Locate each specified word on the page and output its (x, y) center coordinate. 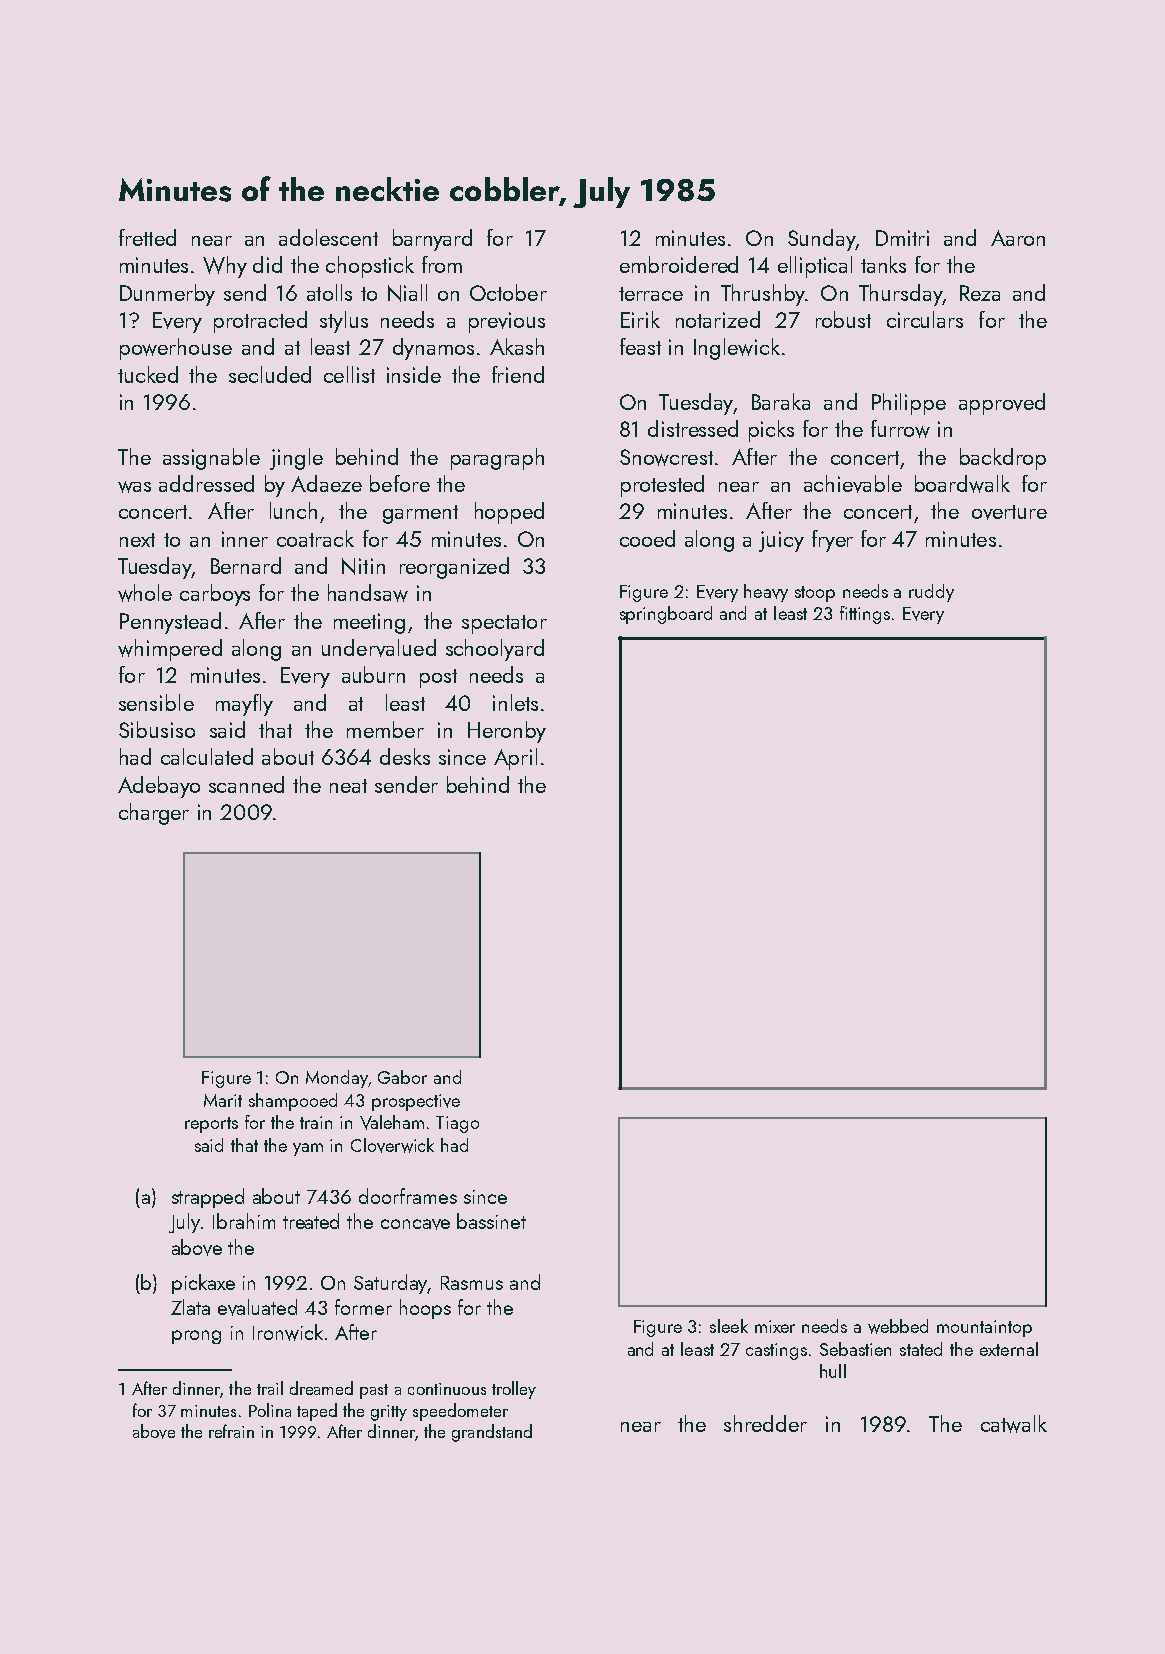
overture (1009, 512)
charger (154, 814)
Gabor (402, 1077)
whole (145, 593)
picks (771, 431)
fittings (865, 615)
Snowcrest (666, 457)
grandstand (492, 1433)
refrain (231, 1431)
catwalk (1014, 1424)
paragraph (497, 459)
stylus (344, 322)
